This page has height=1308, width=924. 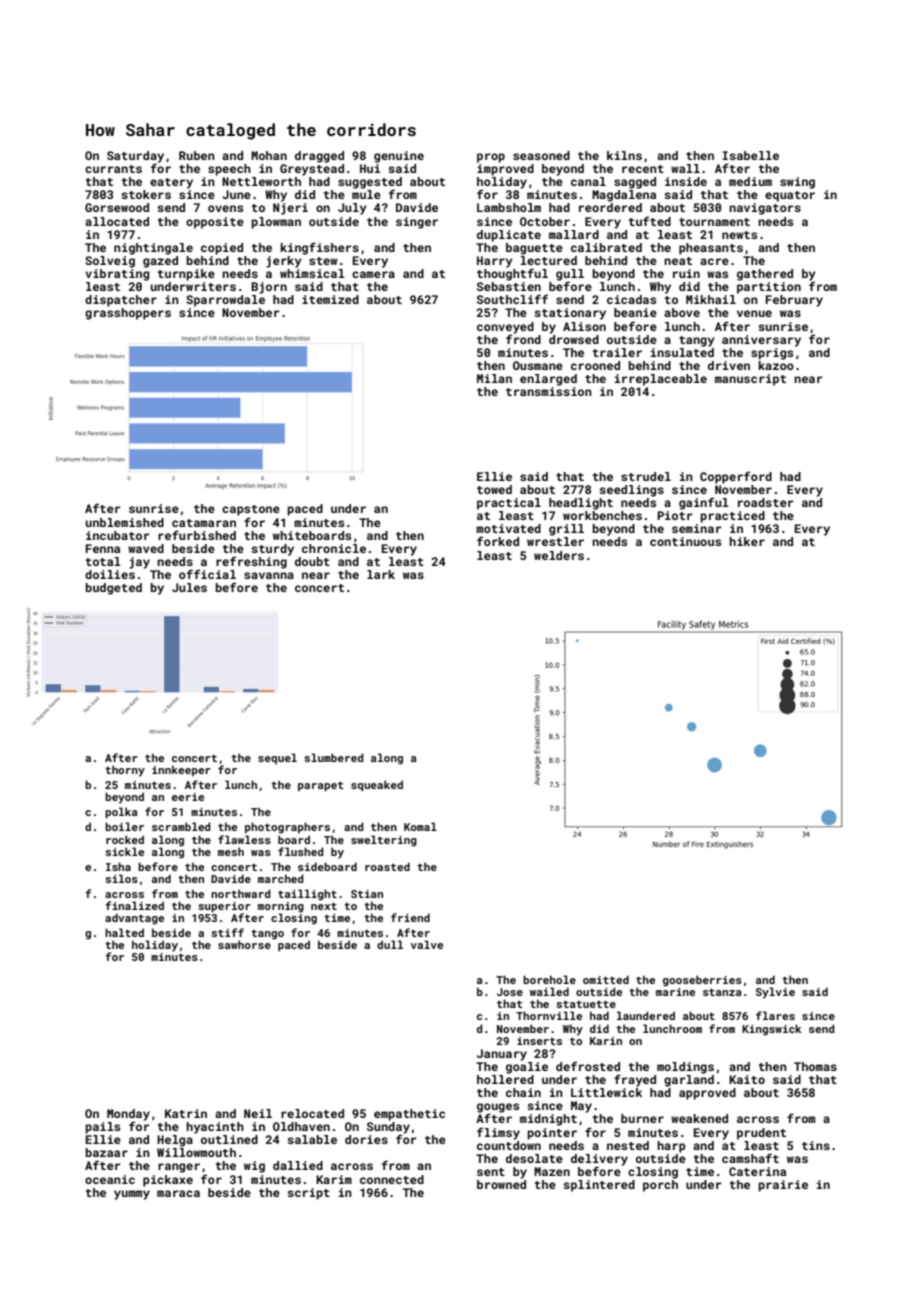 I want to click on prop, so click(x=491, y=158).
